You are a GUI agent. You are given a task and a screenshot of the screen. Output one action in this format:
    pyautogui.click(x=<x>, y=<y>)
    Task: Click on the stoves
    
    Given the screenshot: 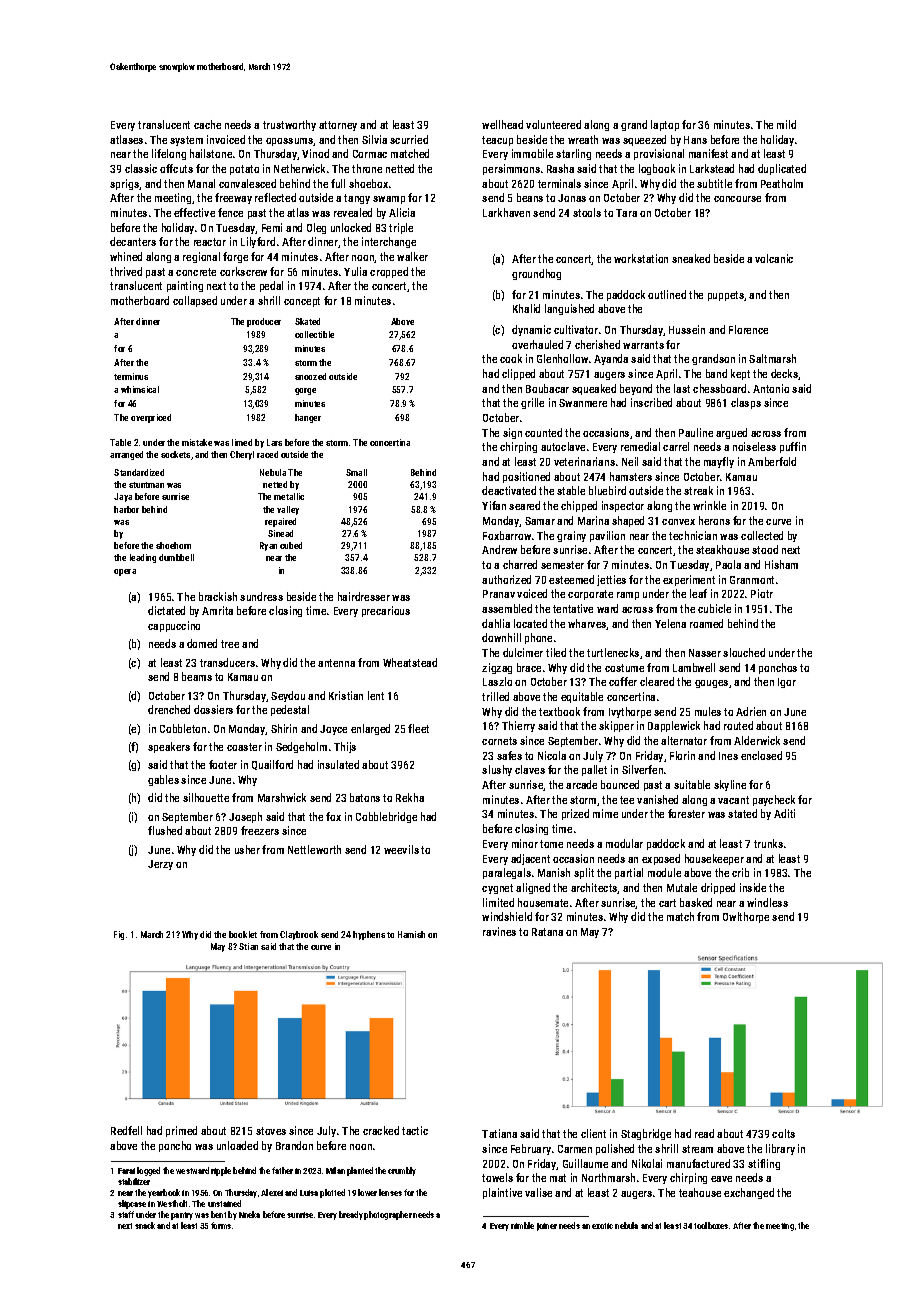 What is the action you would take?
    pyautogui.click(x=271, y=1131)
